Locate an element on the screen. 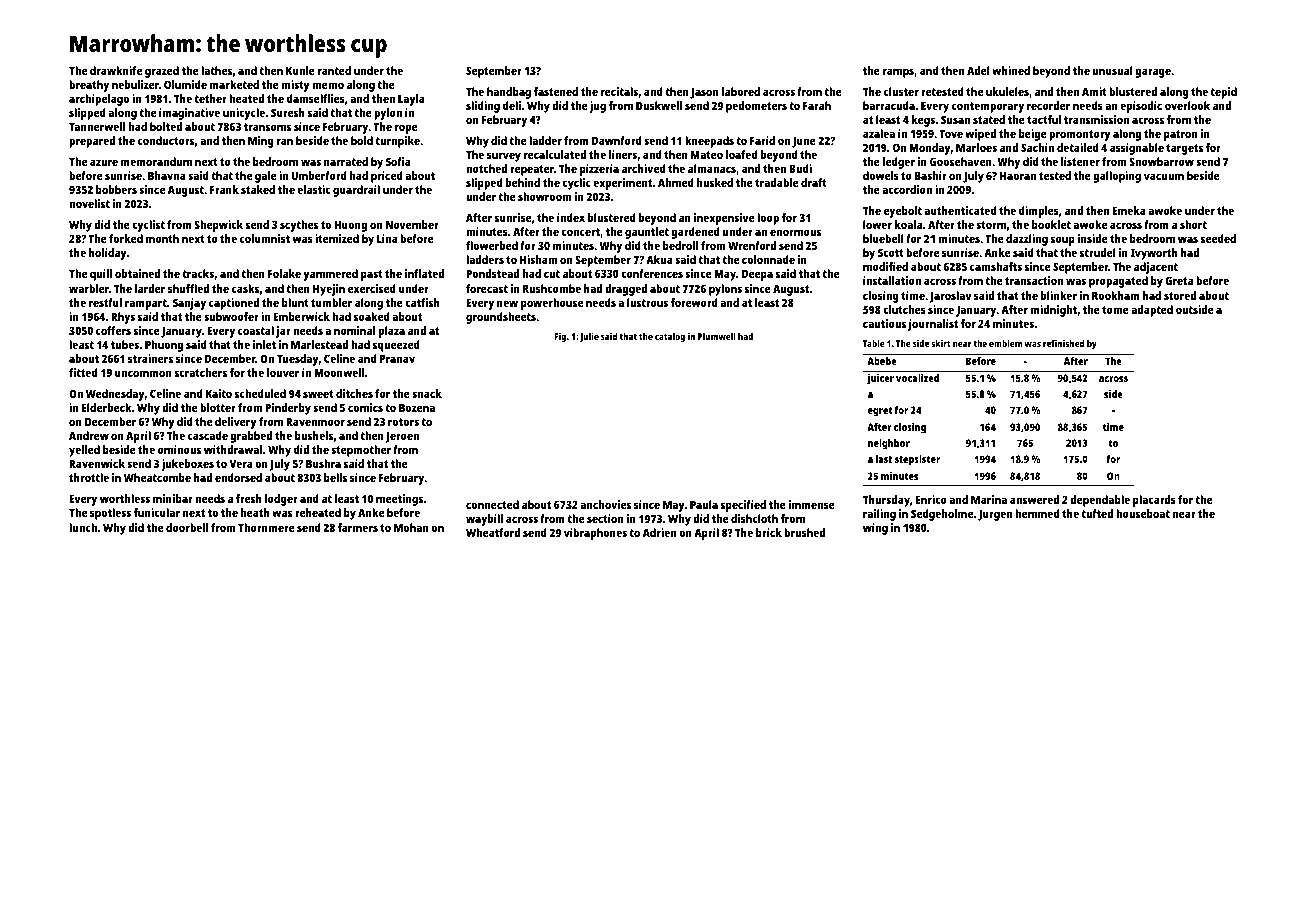 Image resolution: width=1308 pixels, height=924 pixels. inlet is located at coordinates (264, 344).
